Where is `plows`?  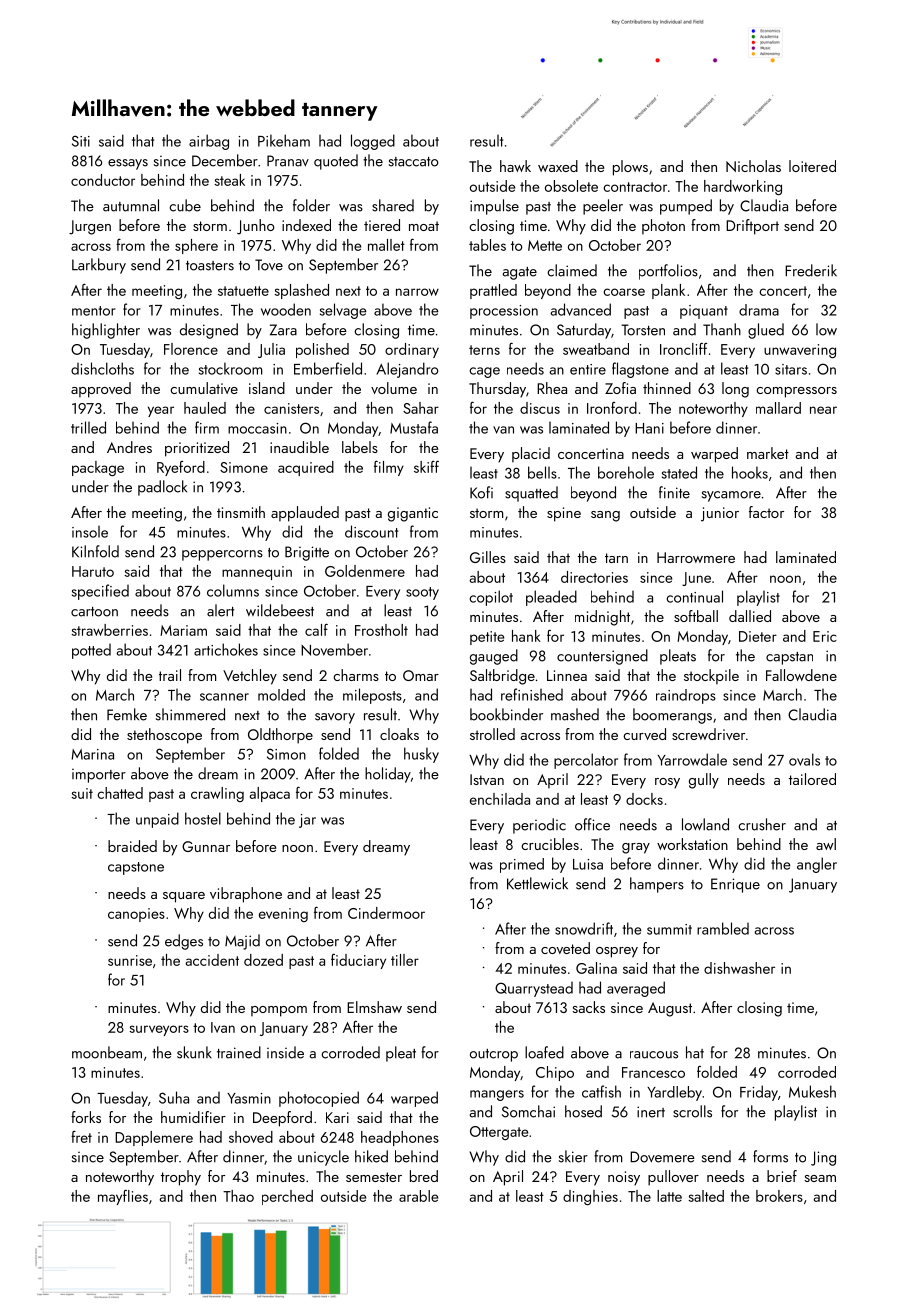 plows is located at coordinates (630, 168).
